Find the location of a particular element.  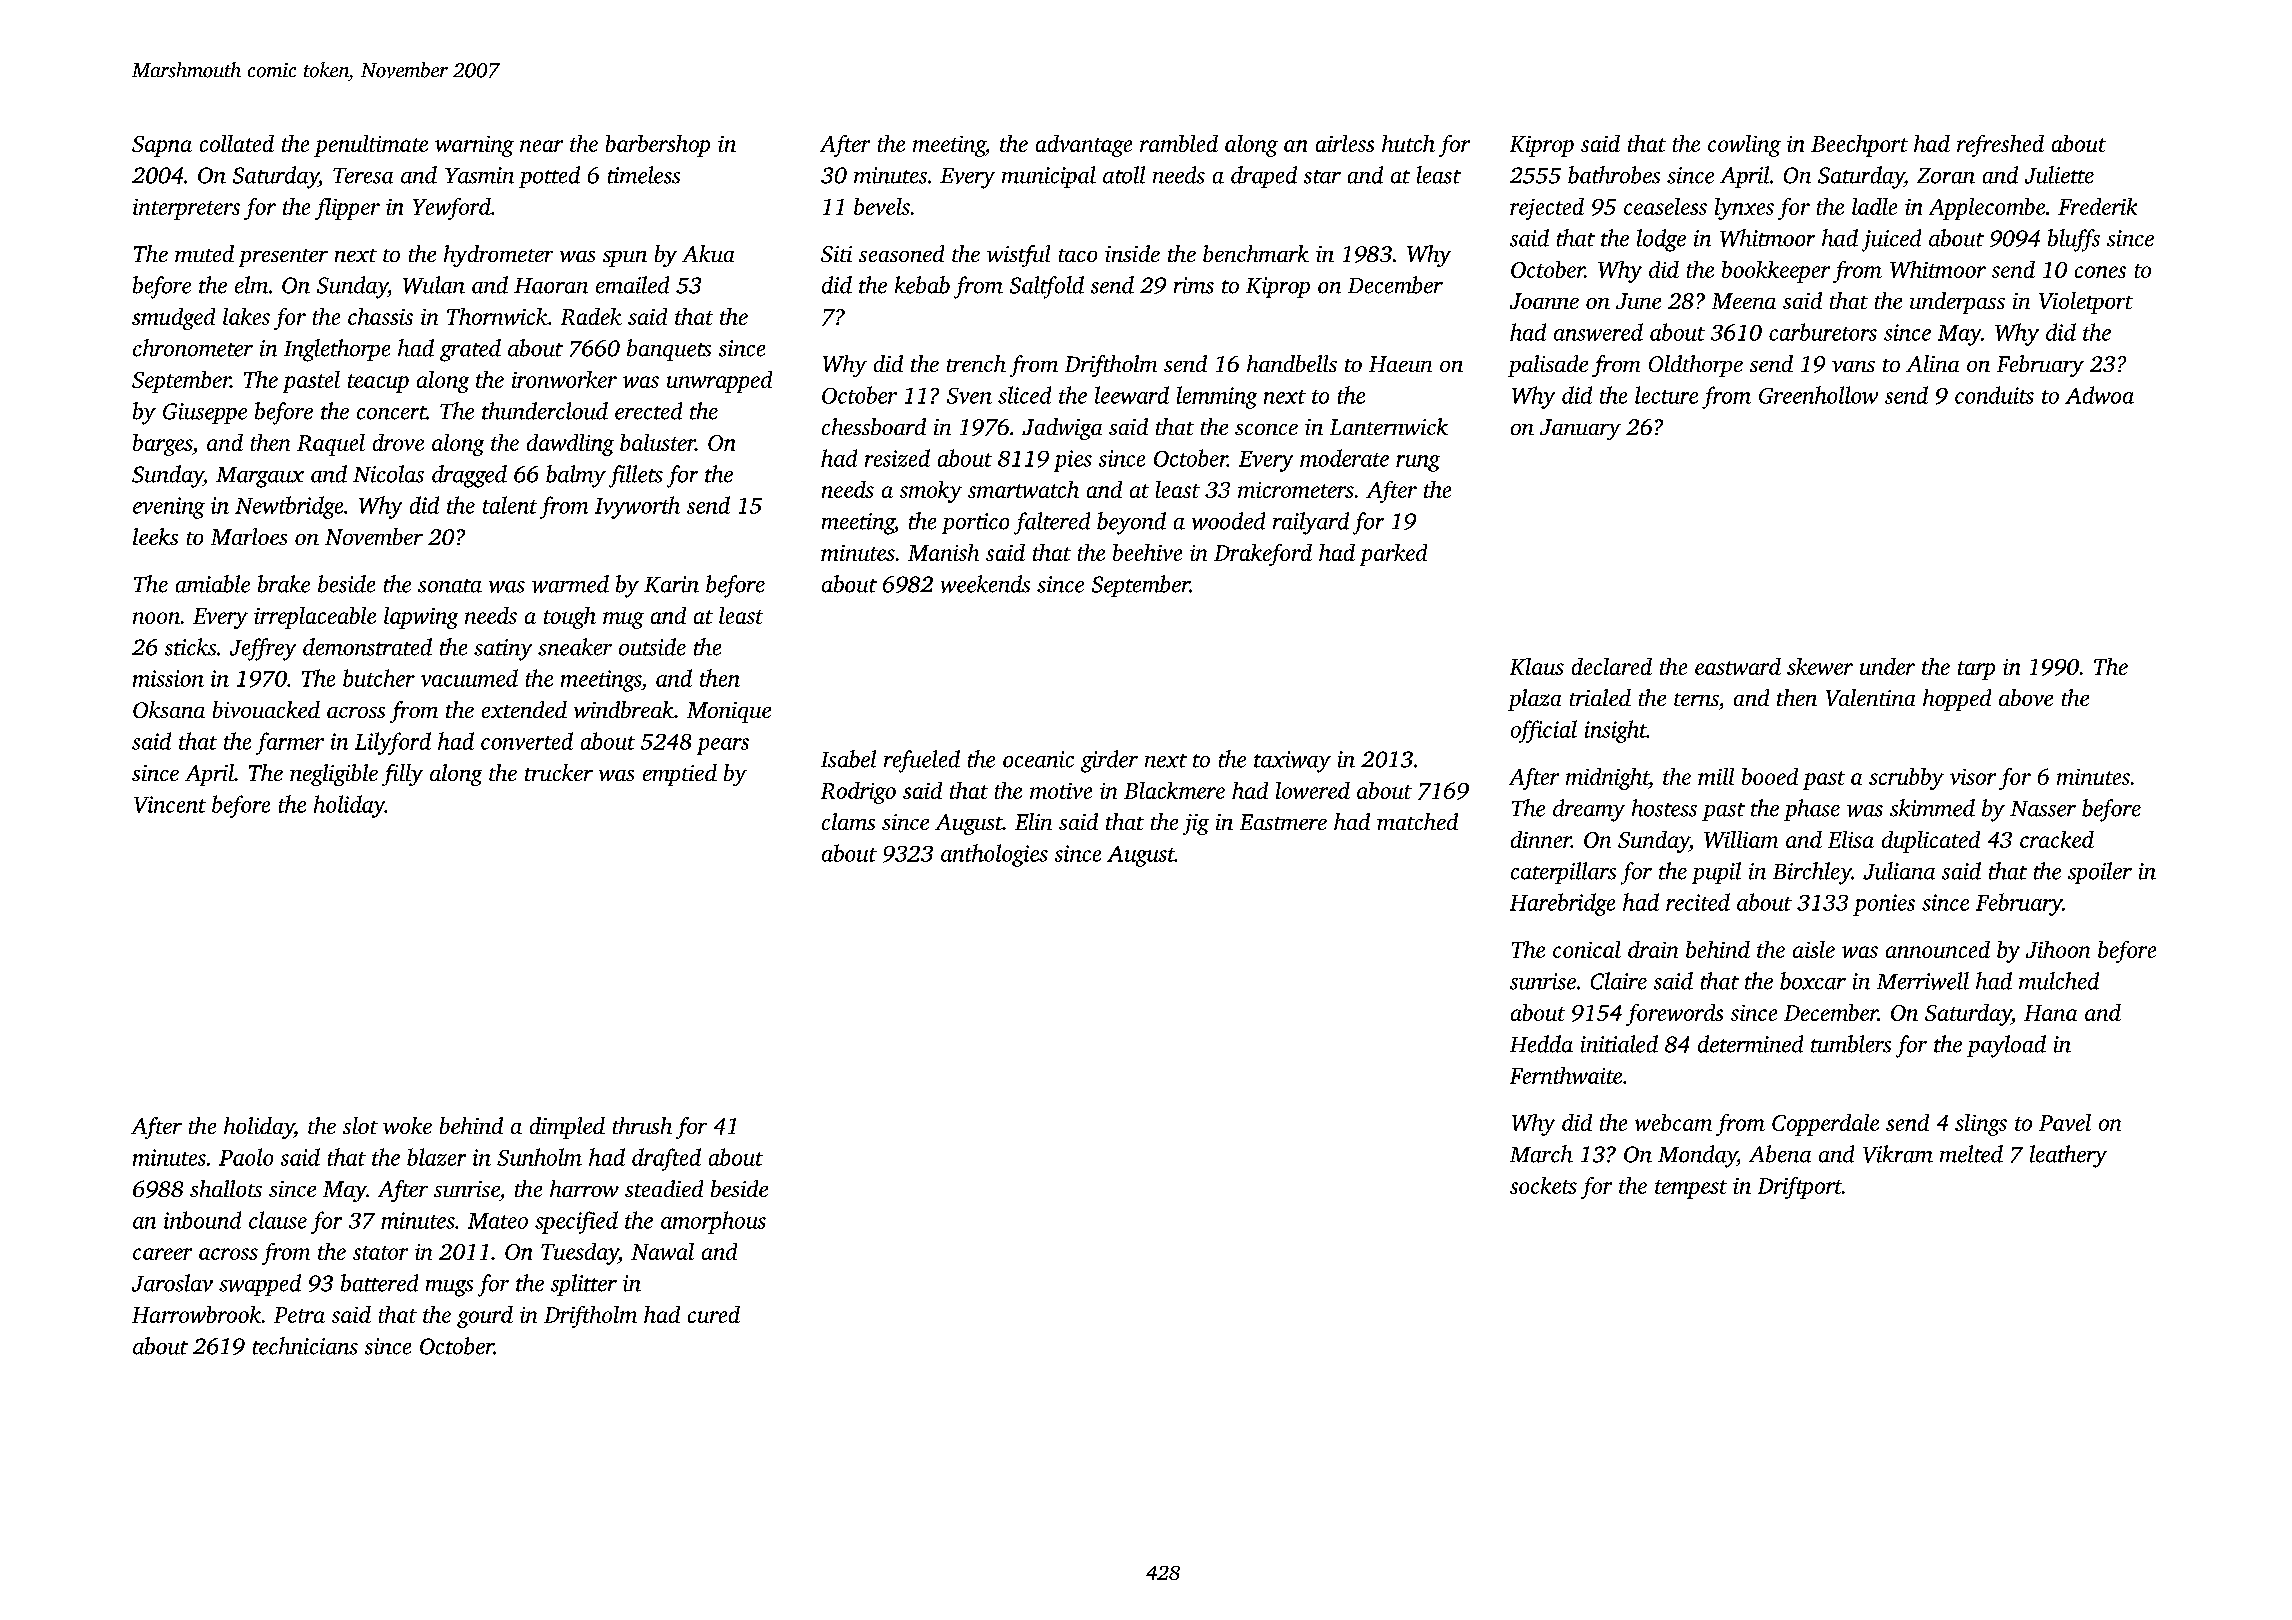

leeks is located at coordinates (155, 536).
